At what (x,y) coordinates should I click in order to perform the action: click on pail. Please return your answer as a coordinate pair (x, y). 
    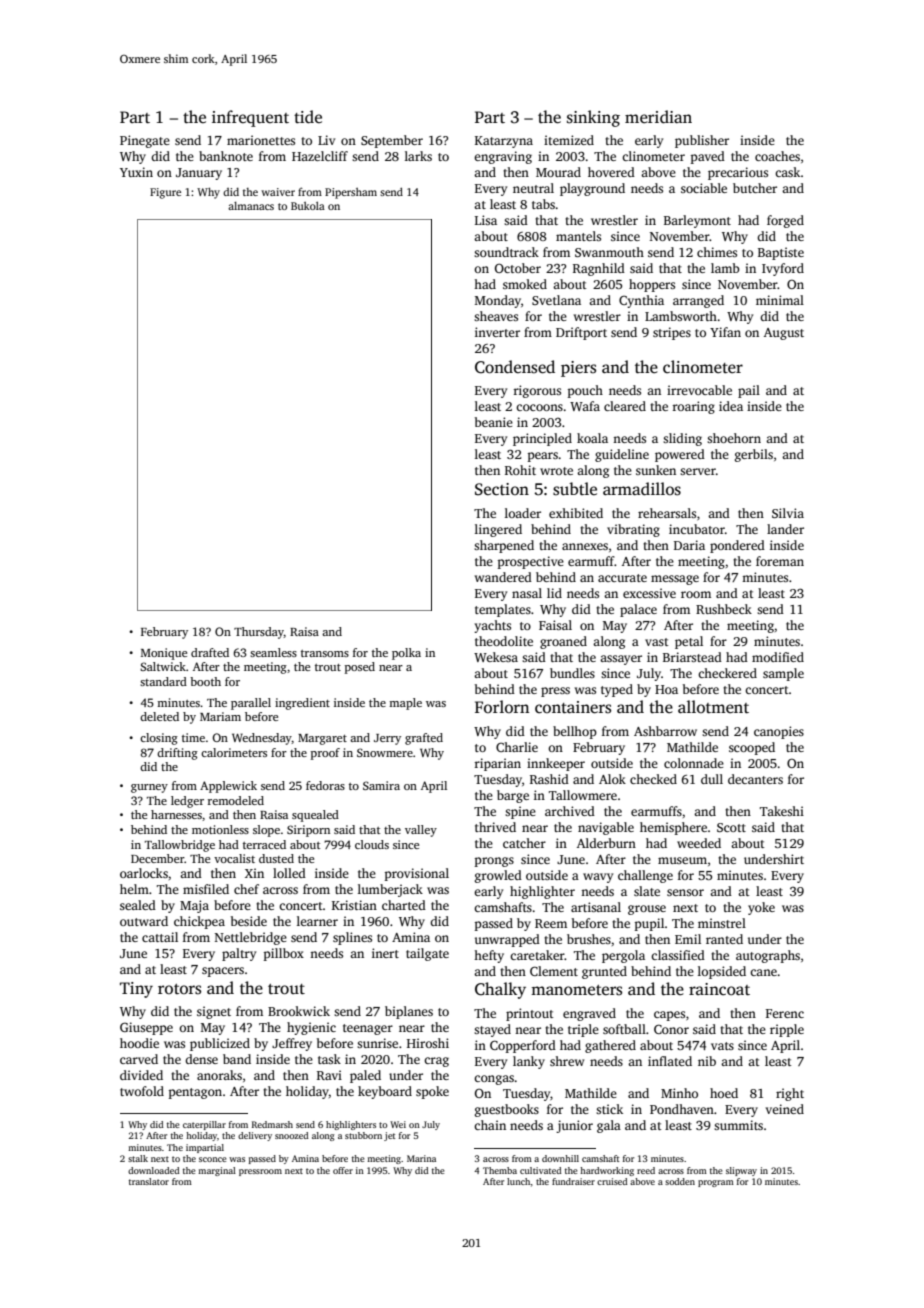
    Looking at the image, I should click on (749, 391).
